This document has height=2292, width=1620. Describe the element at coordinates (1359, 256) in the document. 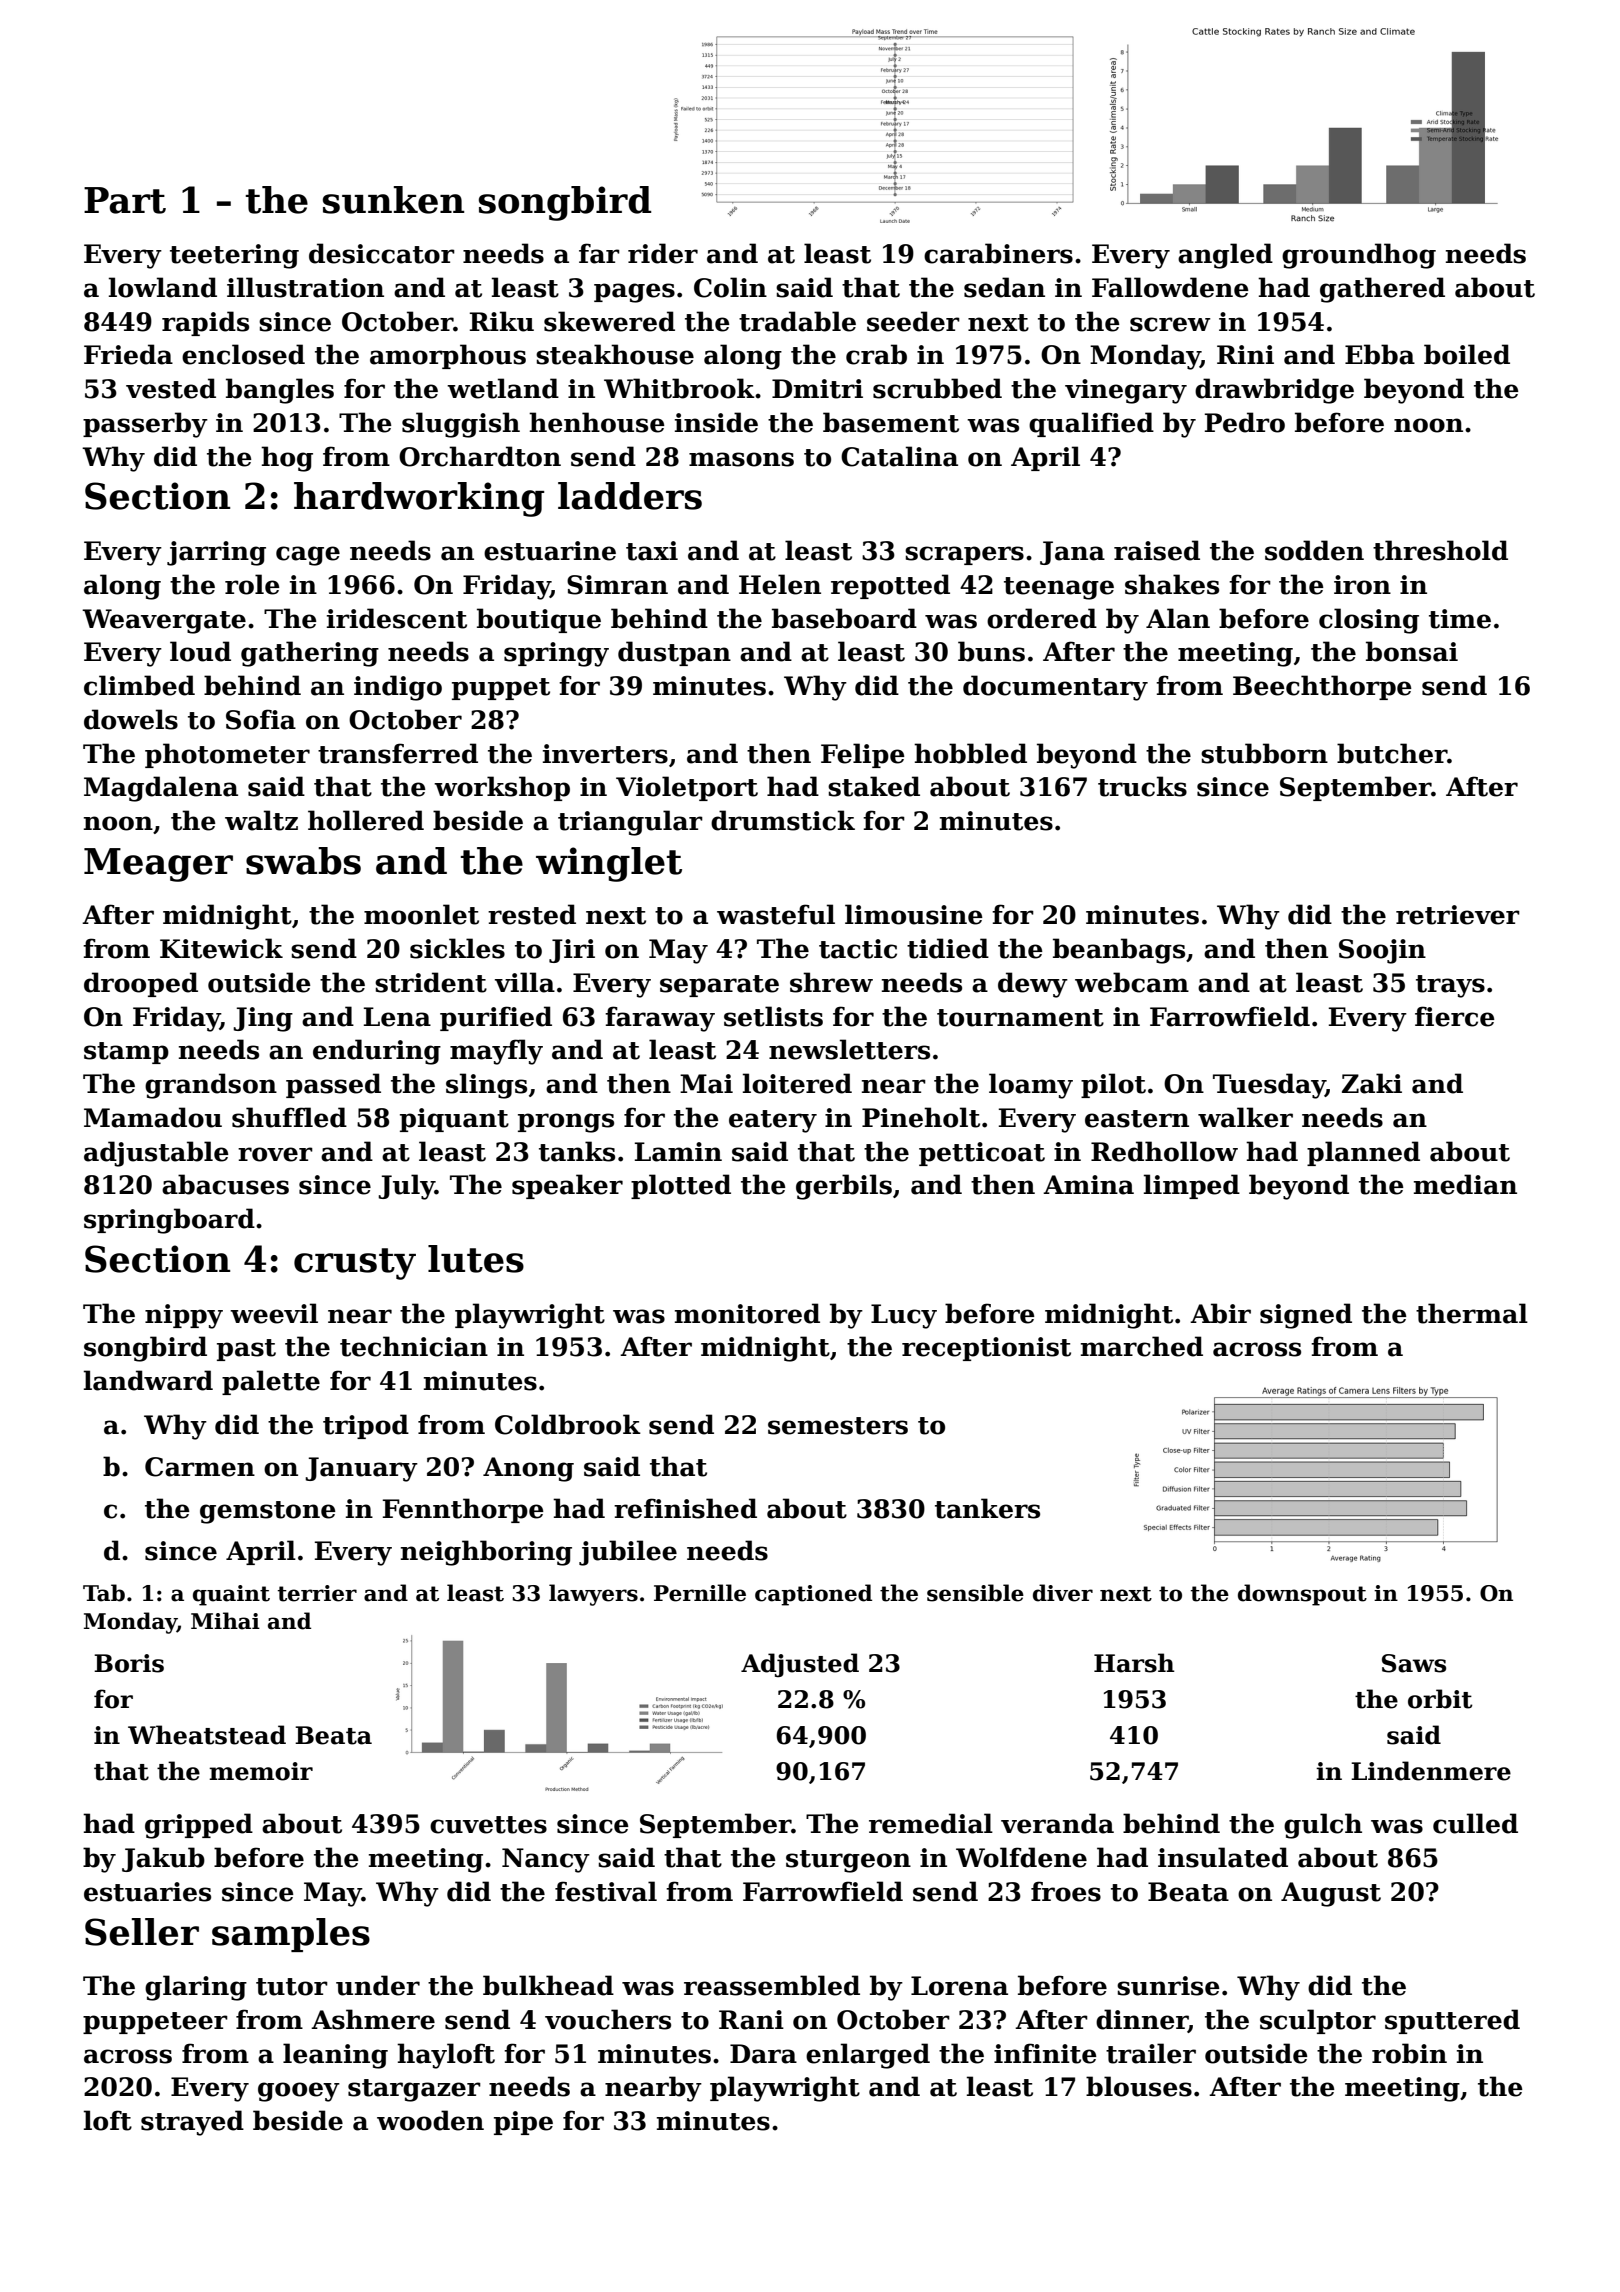

I see `groundhog` at that location.
